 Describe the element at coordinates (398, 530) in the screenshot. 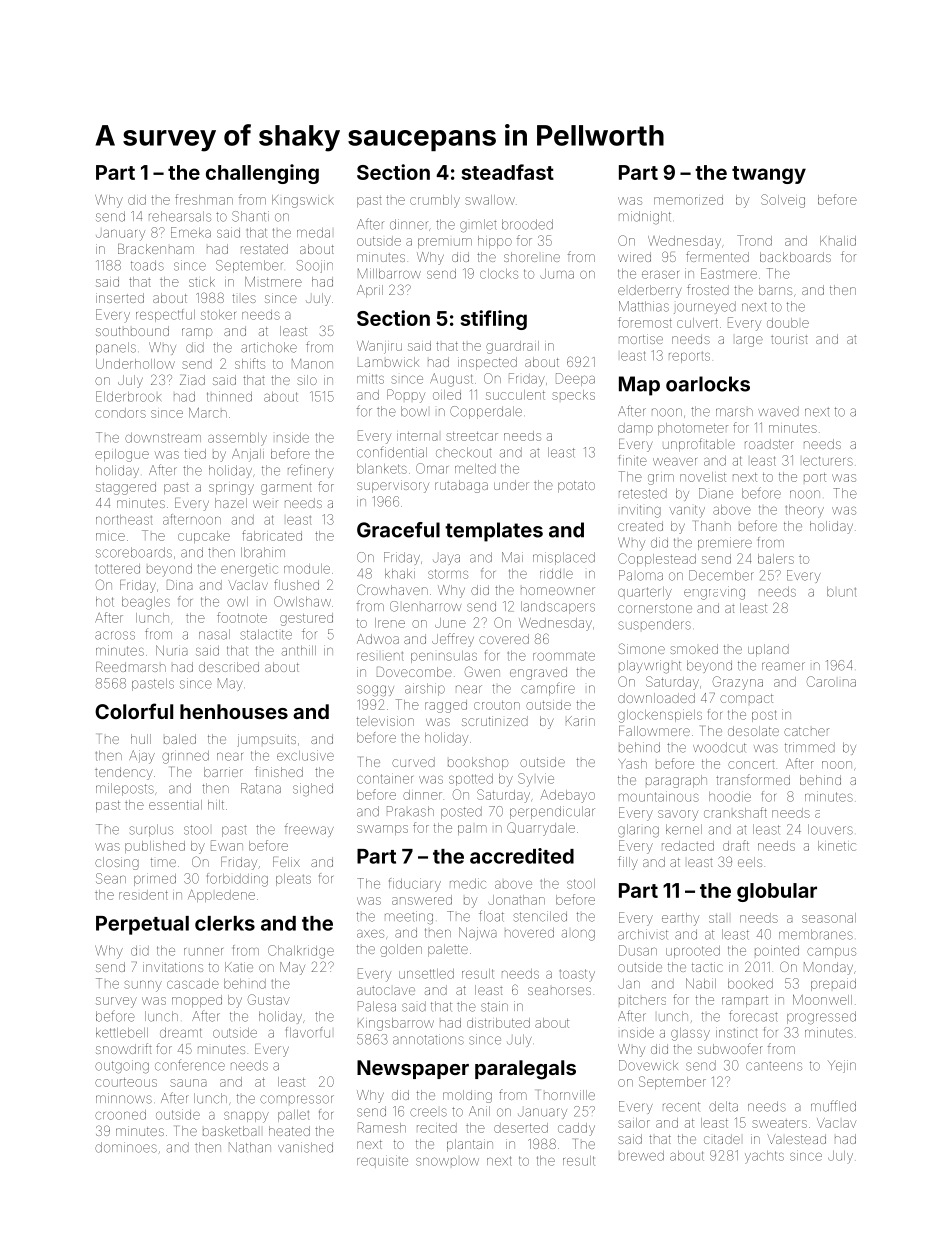

I see `Graceful` at that location.
